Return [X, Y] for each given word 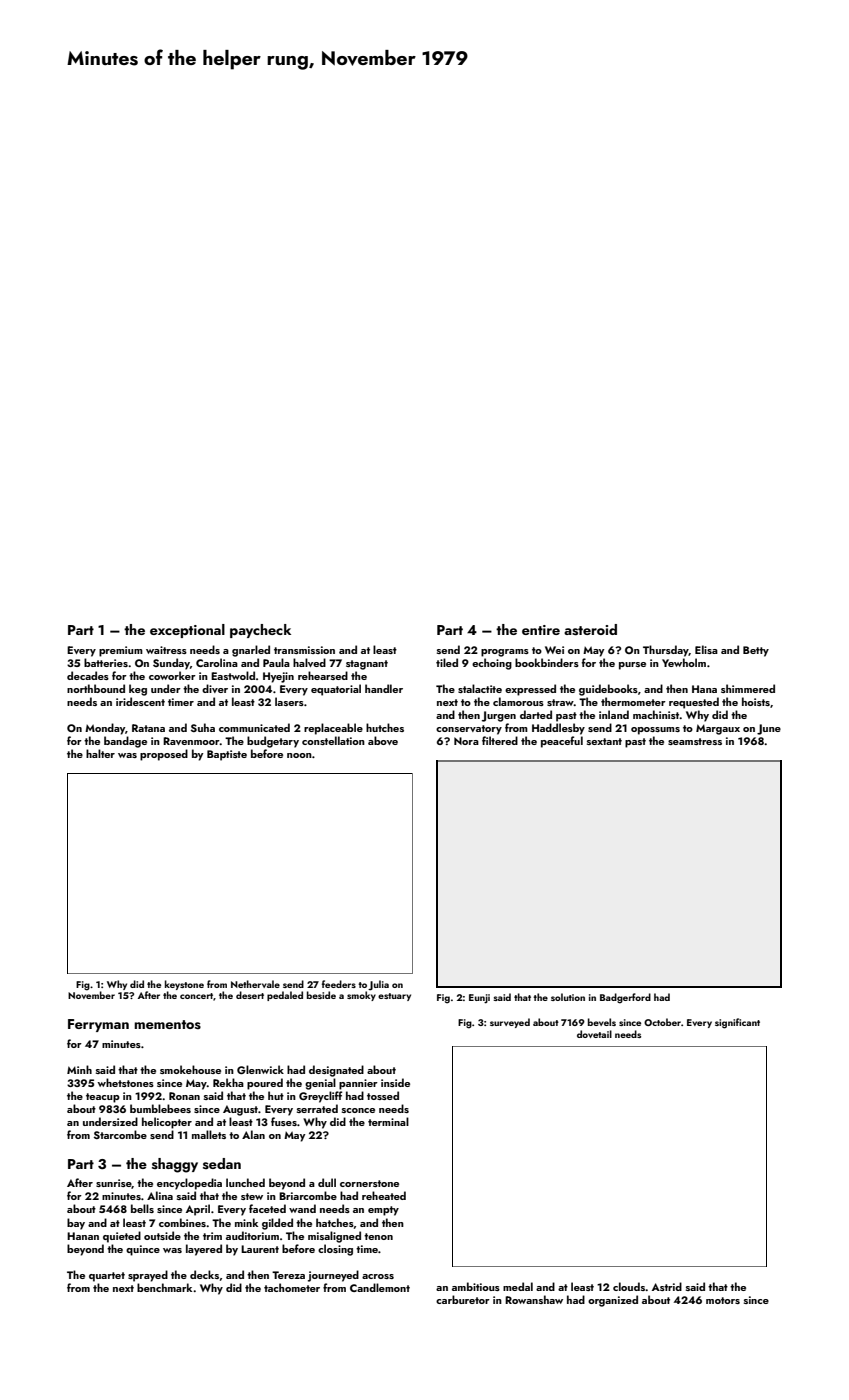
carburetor [463, 1299]
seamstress [695, 741]
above [383, 740]
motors [723, 1300]
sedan [222, 1163]
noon [299, 755]
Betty [756, 651]
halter [100, 753]
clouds [629, 1286]
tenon [378, 1236]
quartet [107, 1277]
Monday [105, 729]
